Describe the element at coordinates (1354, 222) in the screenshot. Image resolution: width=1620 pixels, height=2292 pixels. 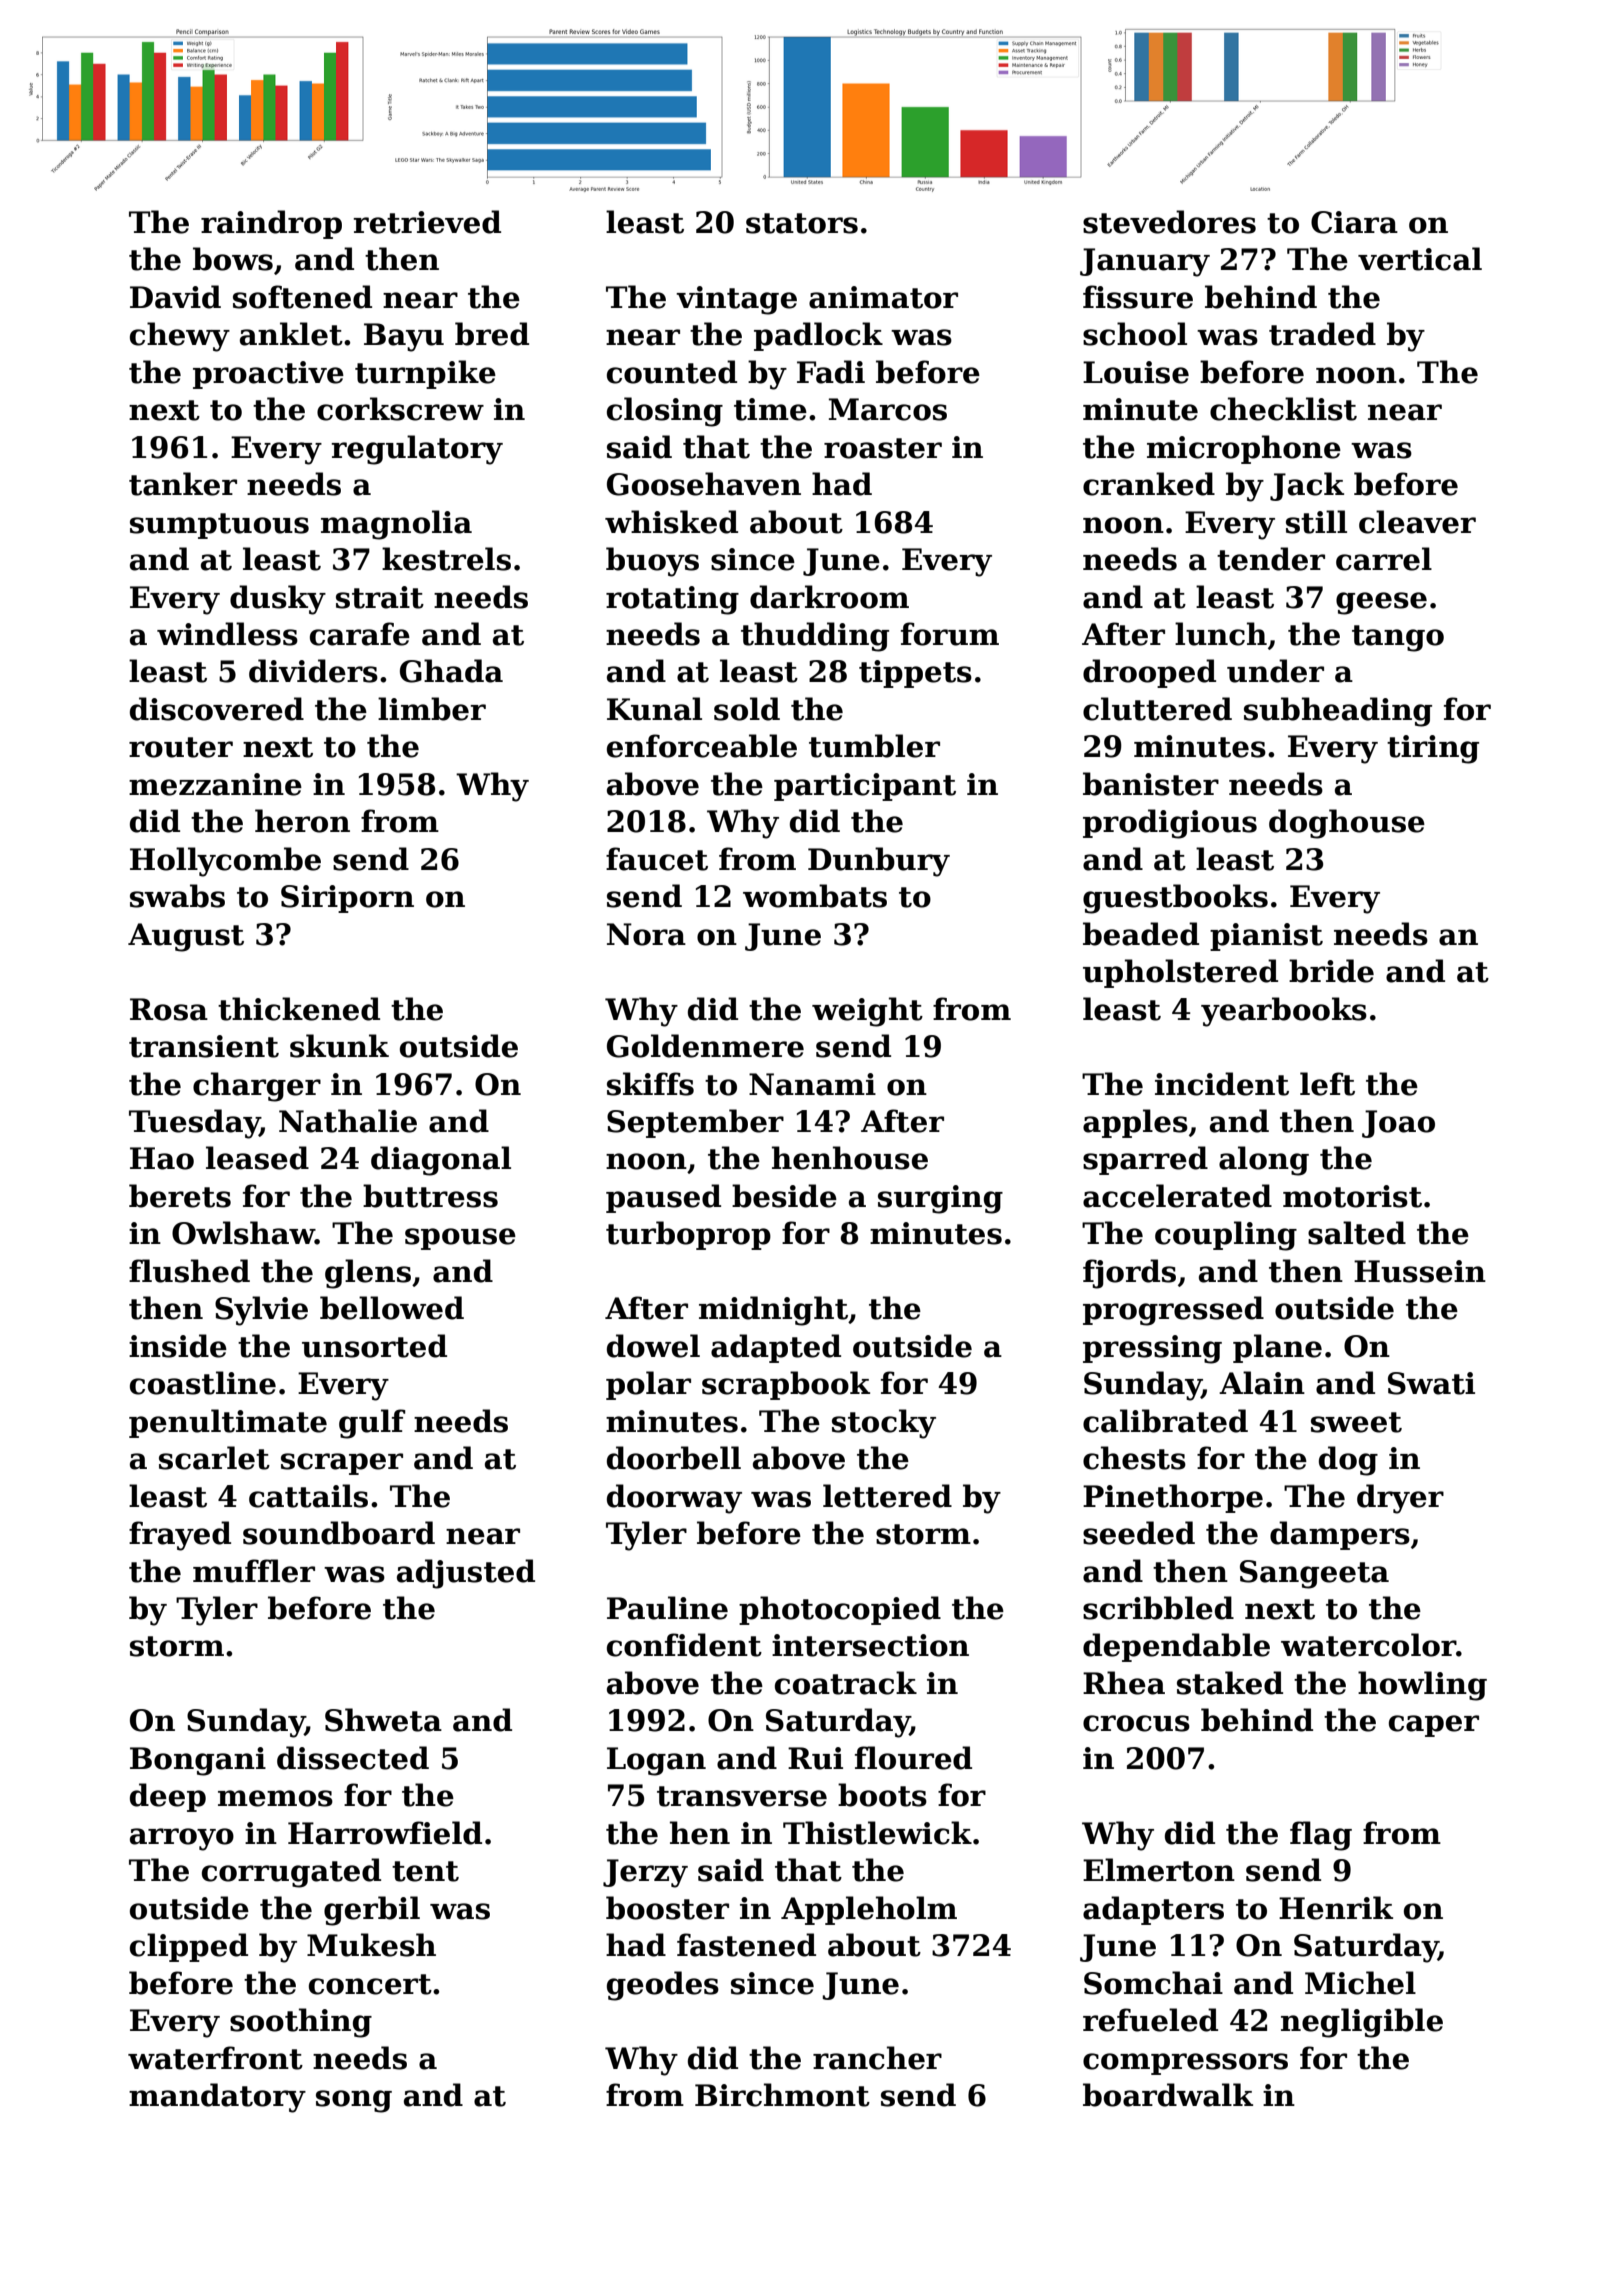
I see `Ciara` at that location.
